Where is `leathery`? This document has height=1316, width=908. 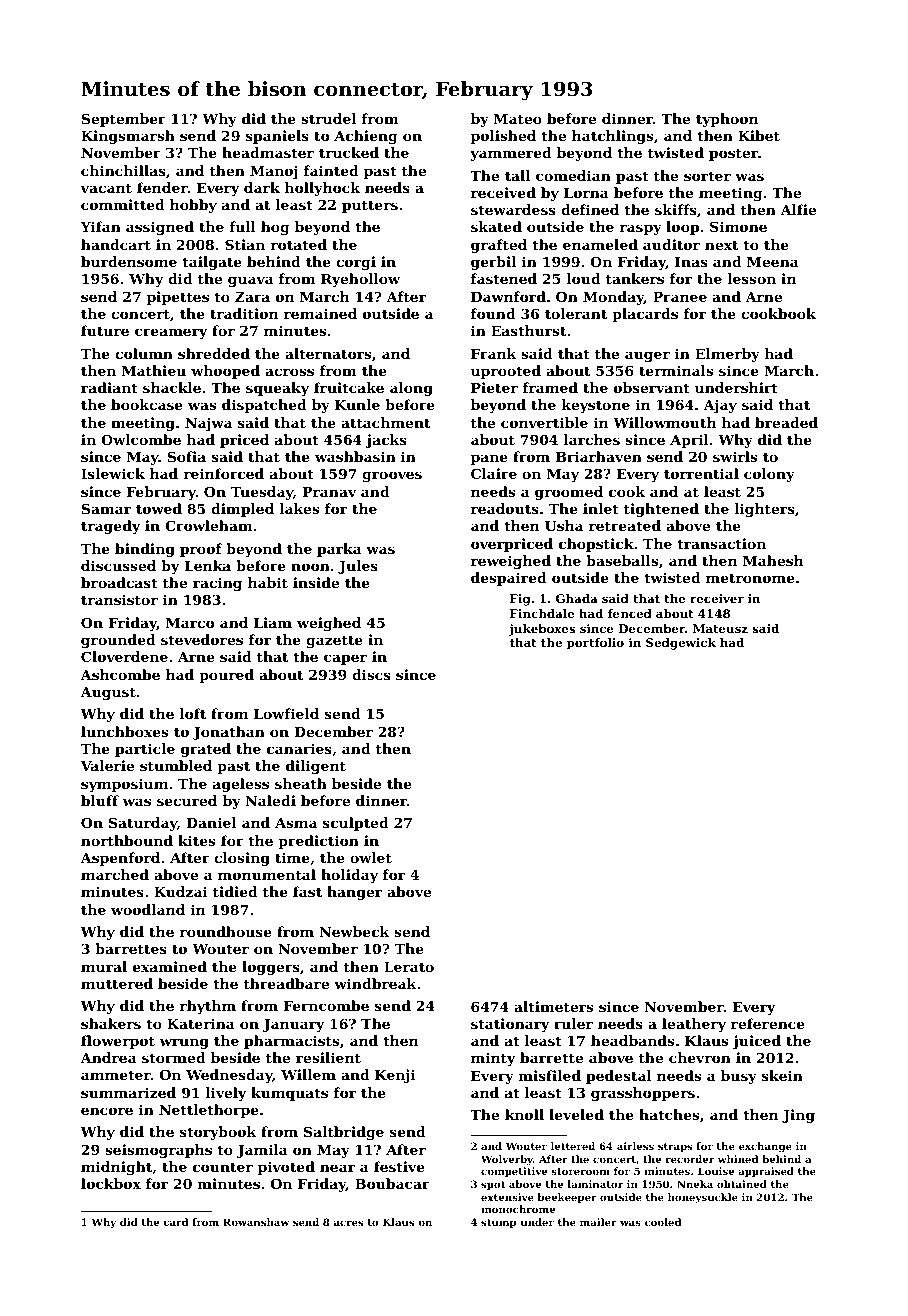 leathery is located at coordinates (694, 1025).
